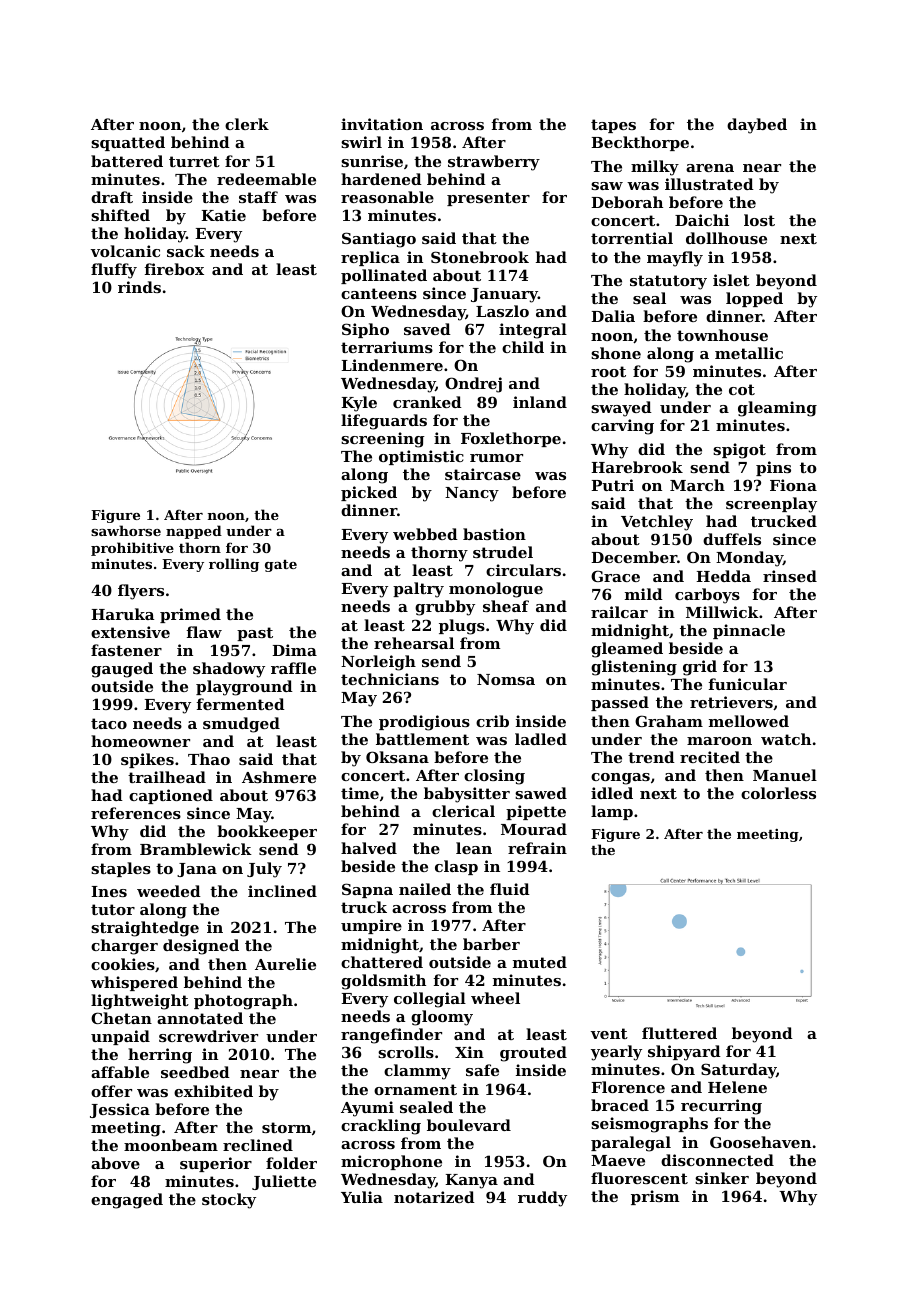 The width and height of the screenshot is (908, 1316). Describe the element at coordinates (427, 329) in the screenshot. I see `saved` at that location.
